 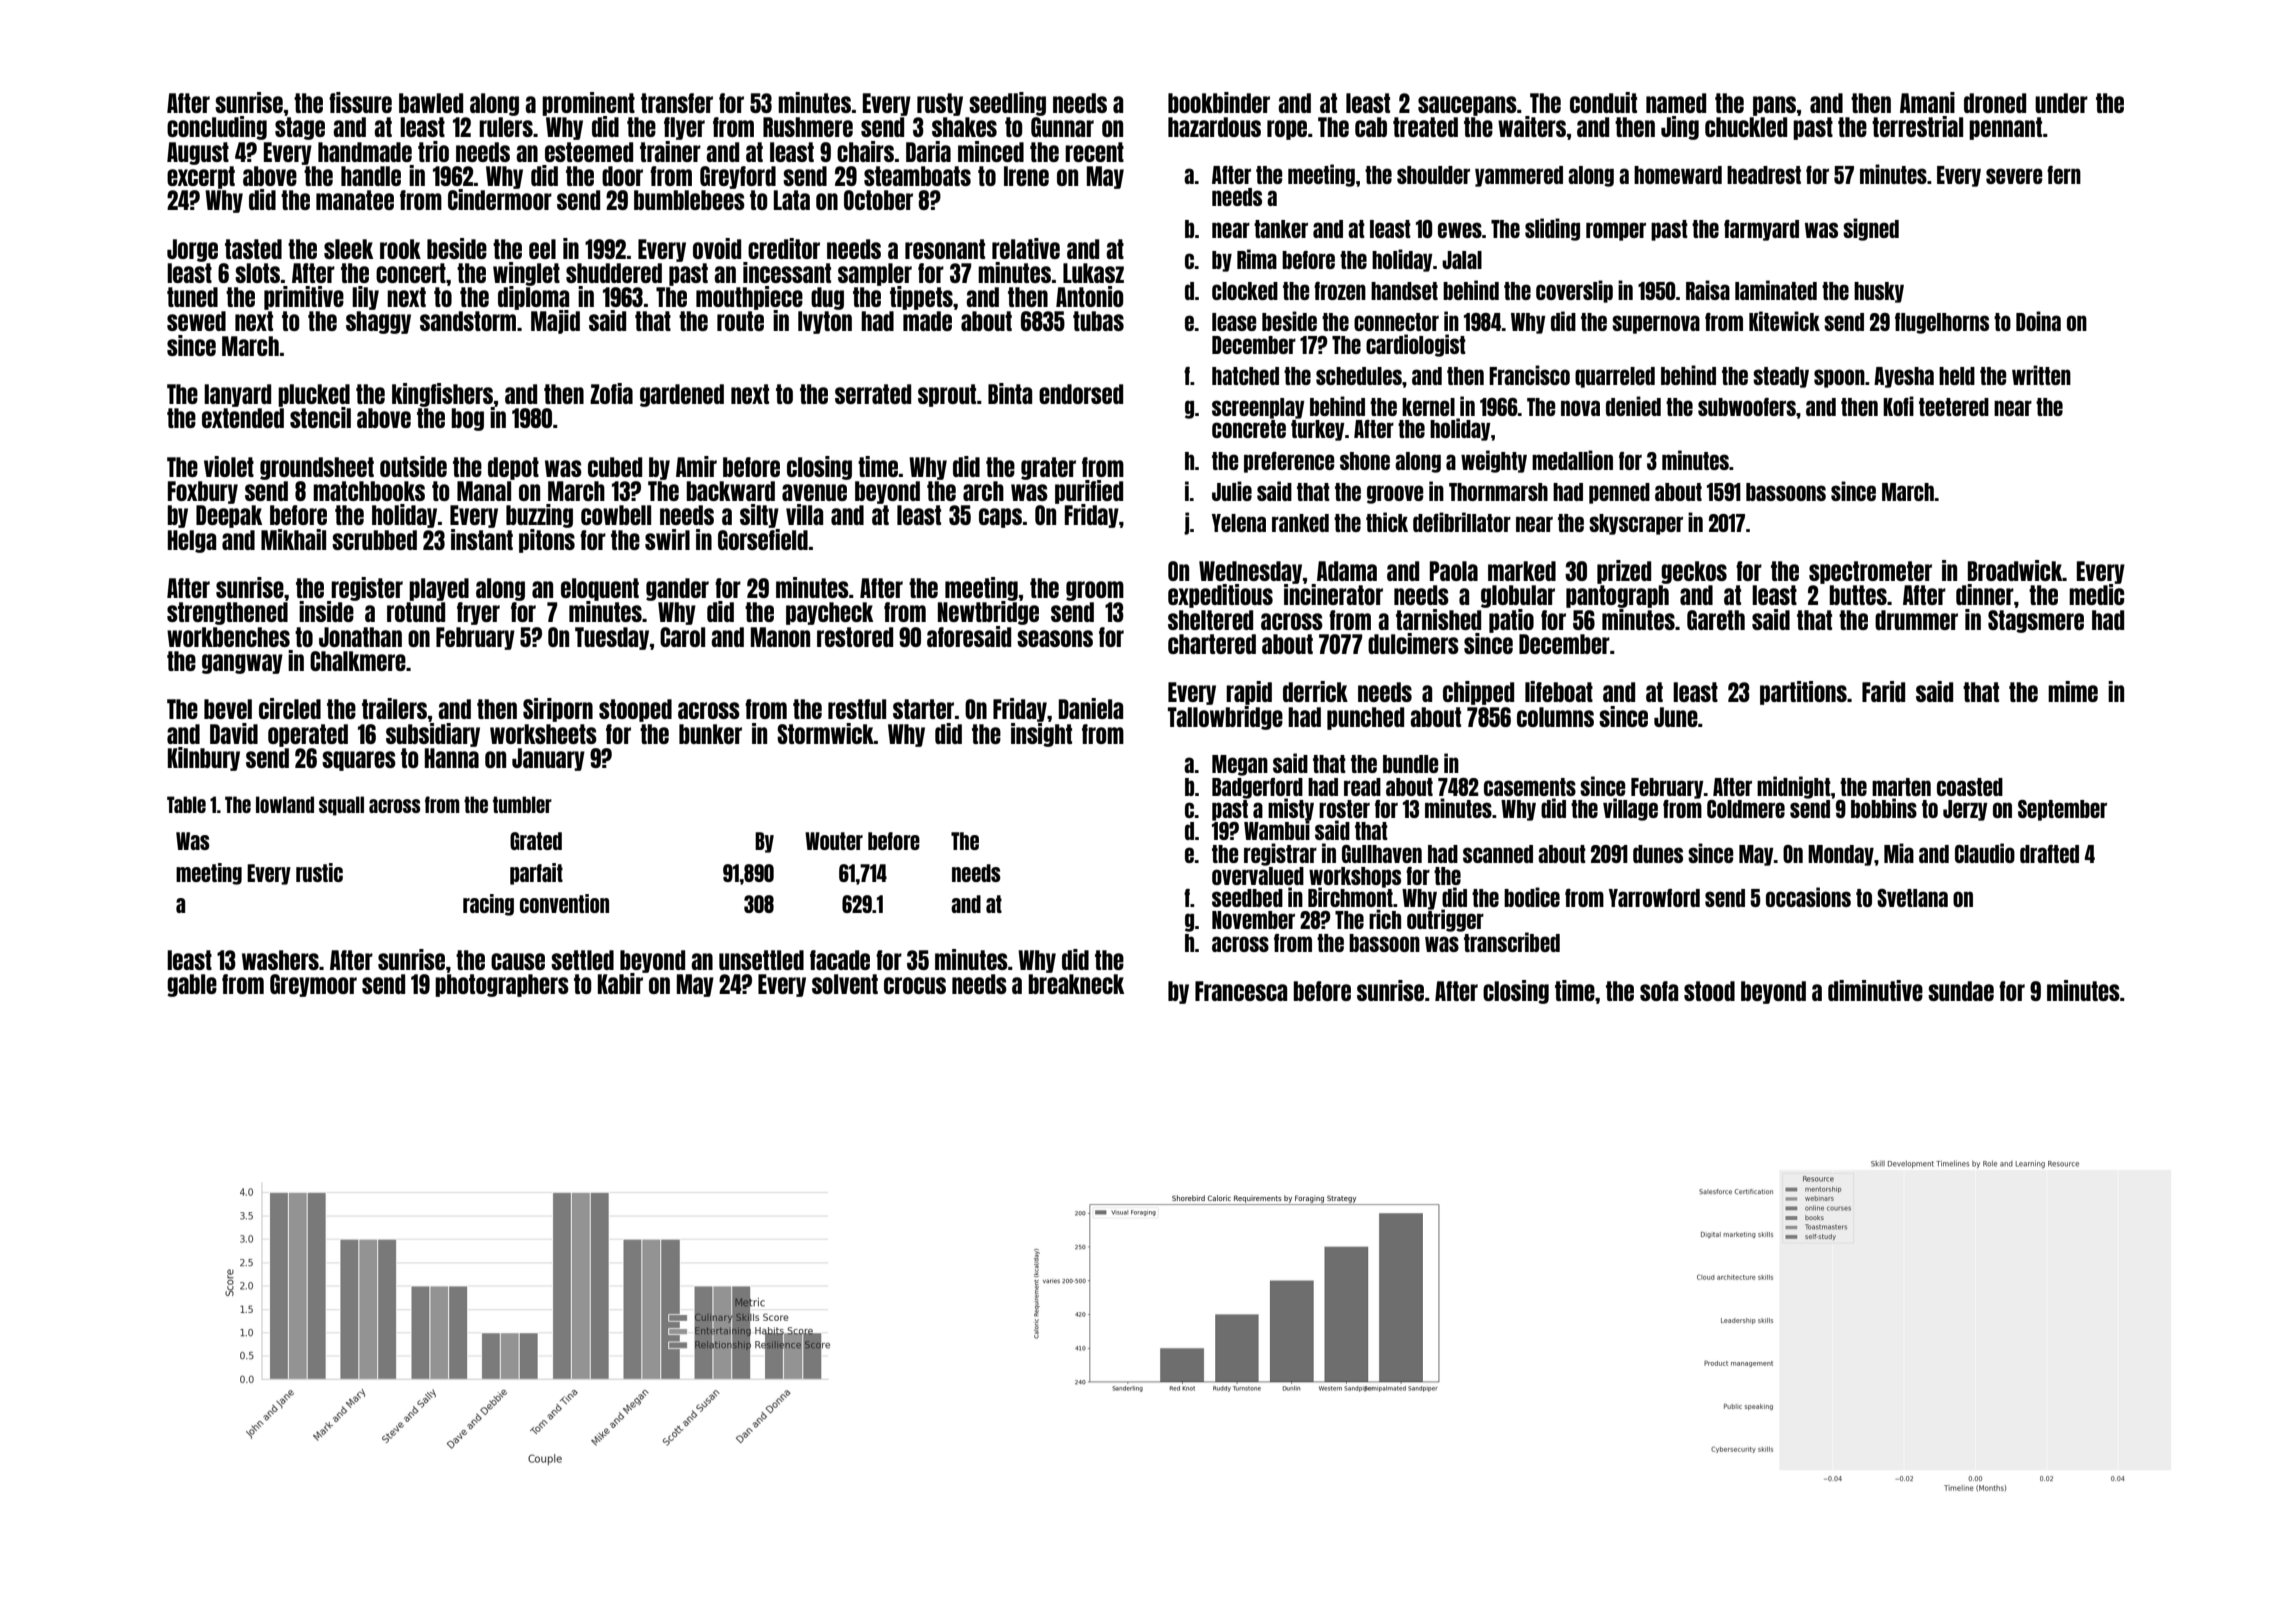 What do you see at coordinates (502, 985) in the page?
I see `photographers` at bounding box center [502, 985].
